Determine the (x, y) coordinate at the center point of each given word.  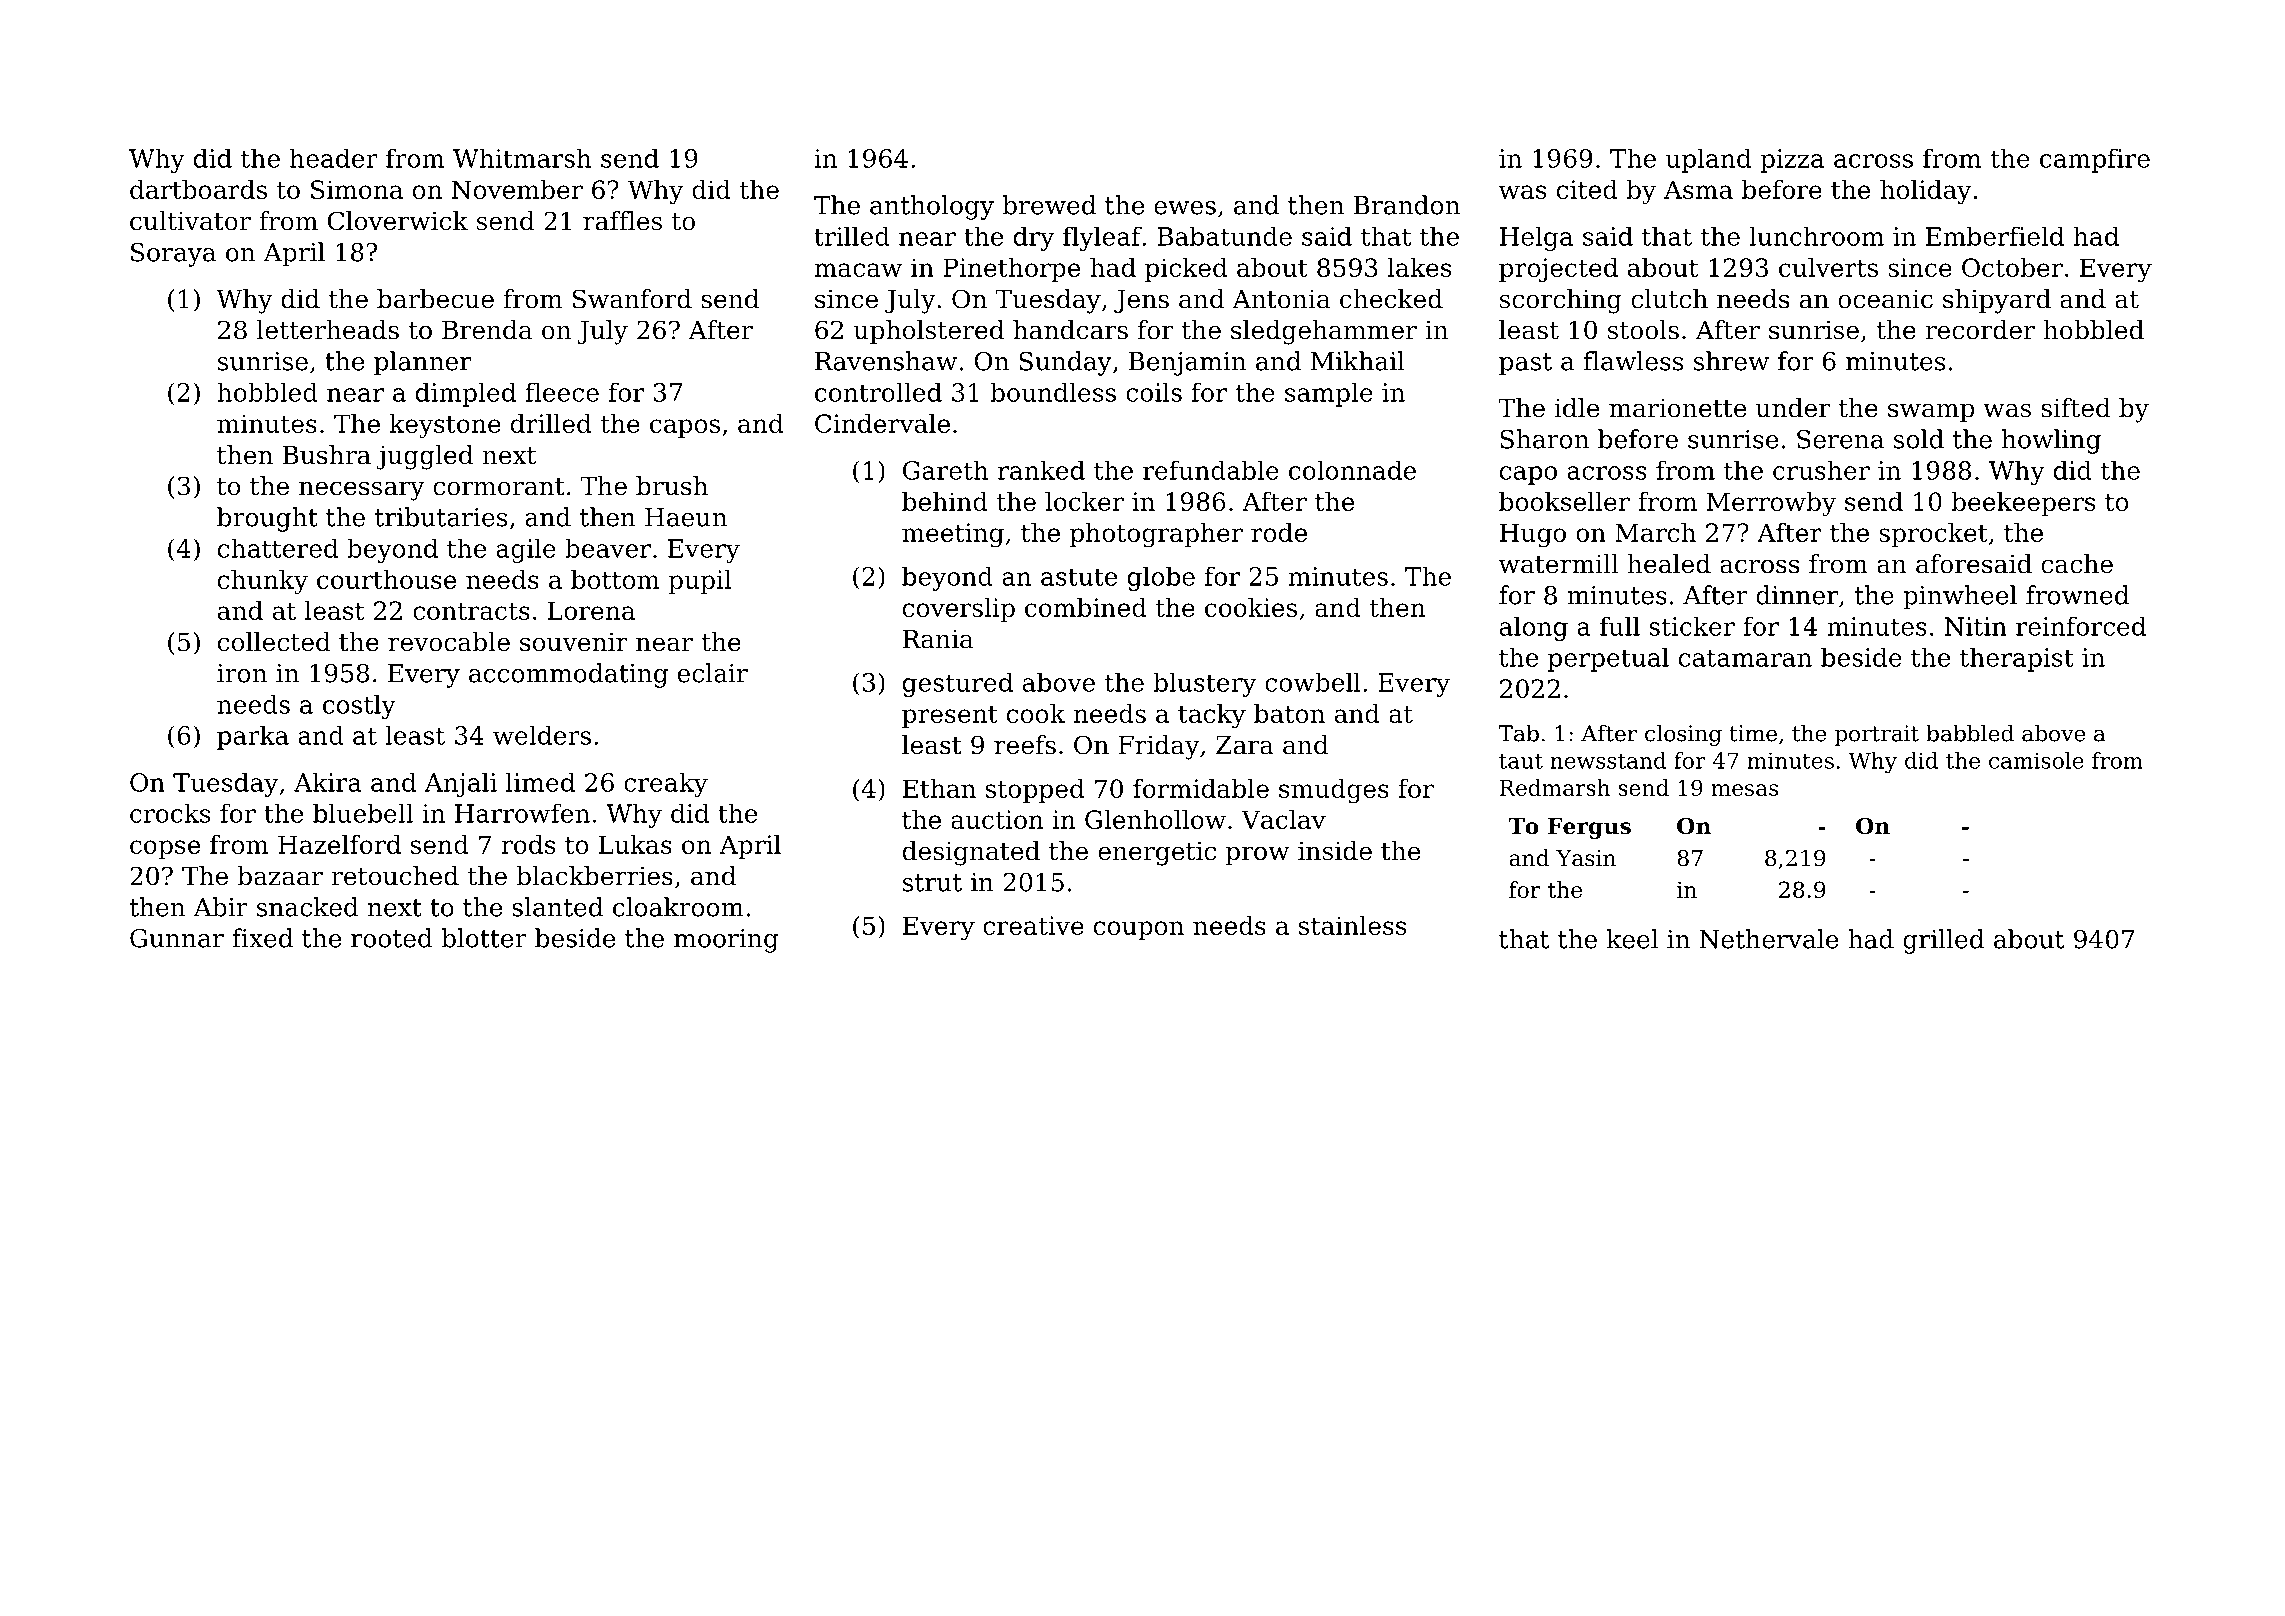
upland (1708, 161)
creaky (666, 784)
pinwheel (1960, 597)
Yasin (1586, 858)
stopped (1035, 791)
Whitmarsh (522, 158)
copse (165, 849)
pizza (1792, 161)
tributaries (441, 517)
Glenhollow (1155, 819)
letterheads (328, 330)
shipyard (1997, 301)
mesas (1744, 790)
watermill (1558, 564)
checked (1391, 299)
